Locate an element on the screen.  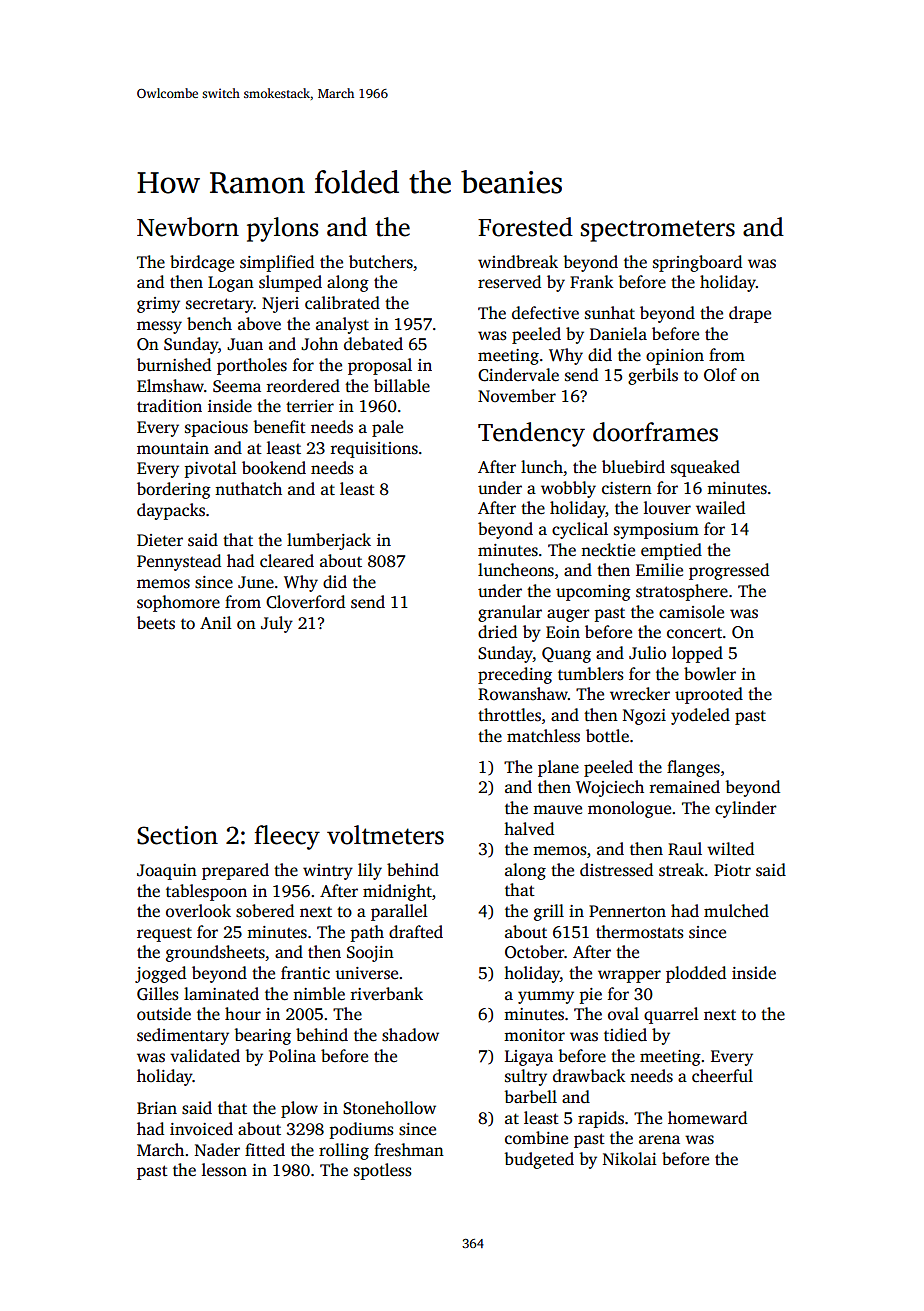
Frank is located at coordinates (591, 281).
